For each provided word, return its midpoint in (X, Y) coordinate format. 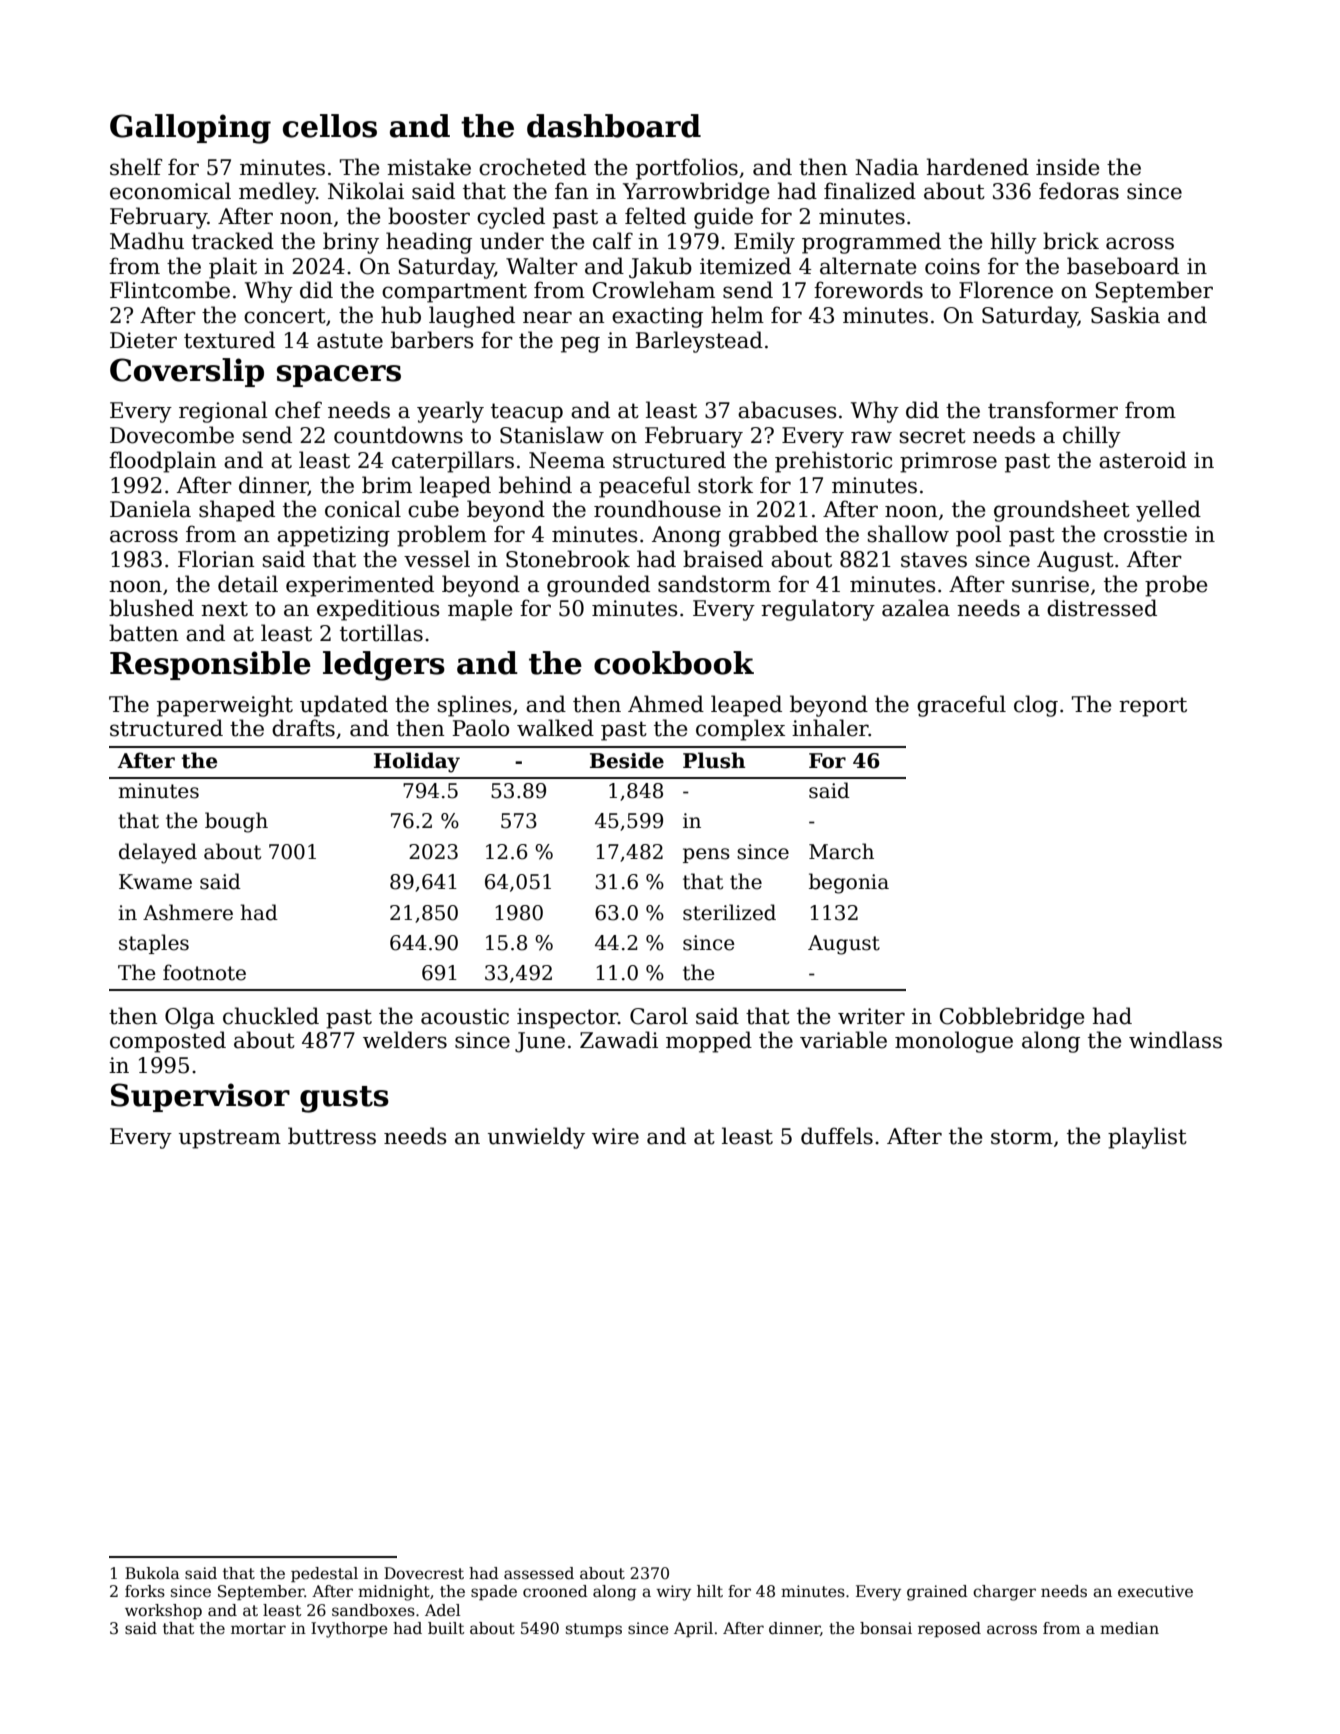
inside (1067, 167)
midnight (394, 1593)
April (693, 1629)
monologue (954, 1042)
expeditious (378, 610)
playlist (1147, 1138)
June (540, 1042)
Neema (567, 460)
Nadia (887, 167)
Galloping (190, 129)
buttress (332, 1136)
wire (615, 1136)
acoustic (465, 1016)
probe (1176, 586)
